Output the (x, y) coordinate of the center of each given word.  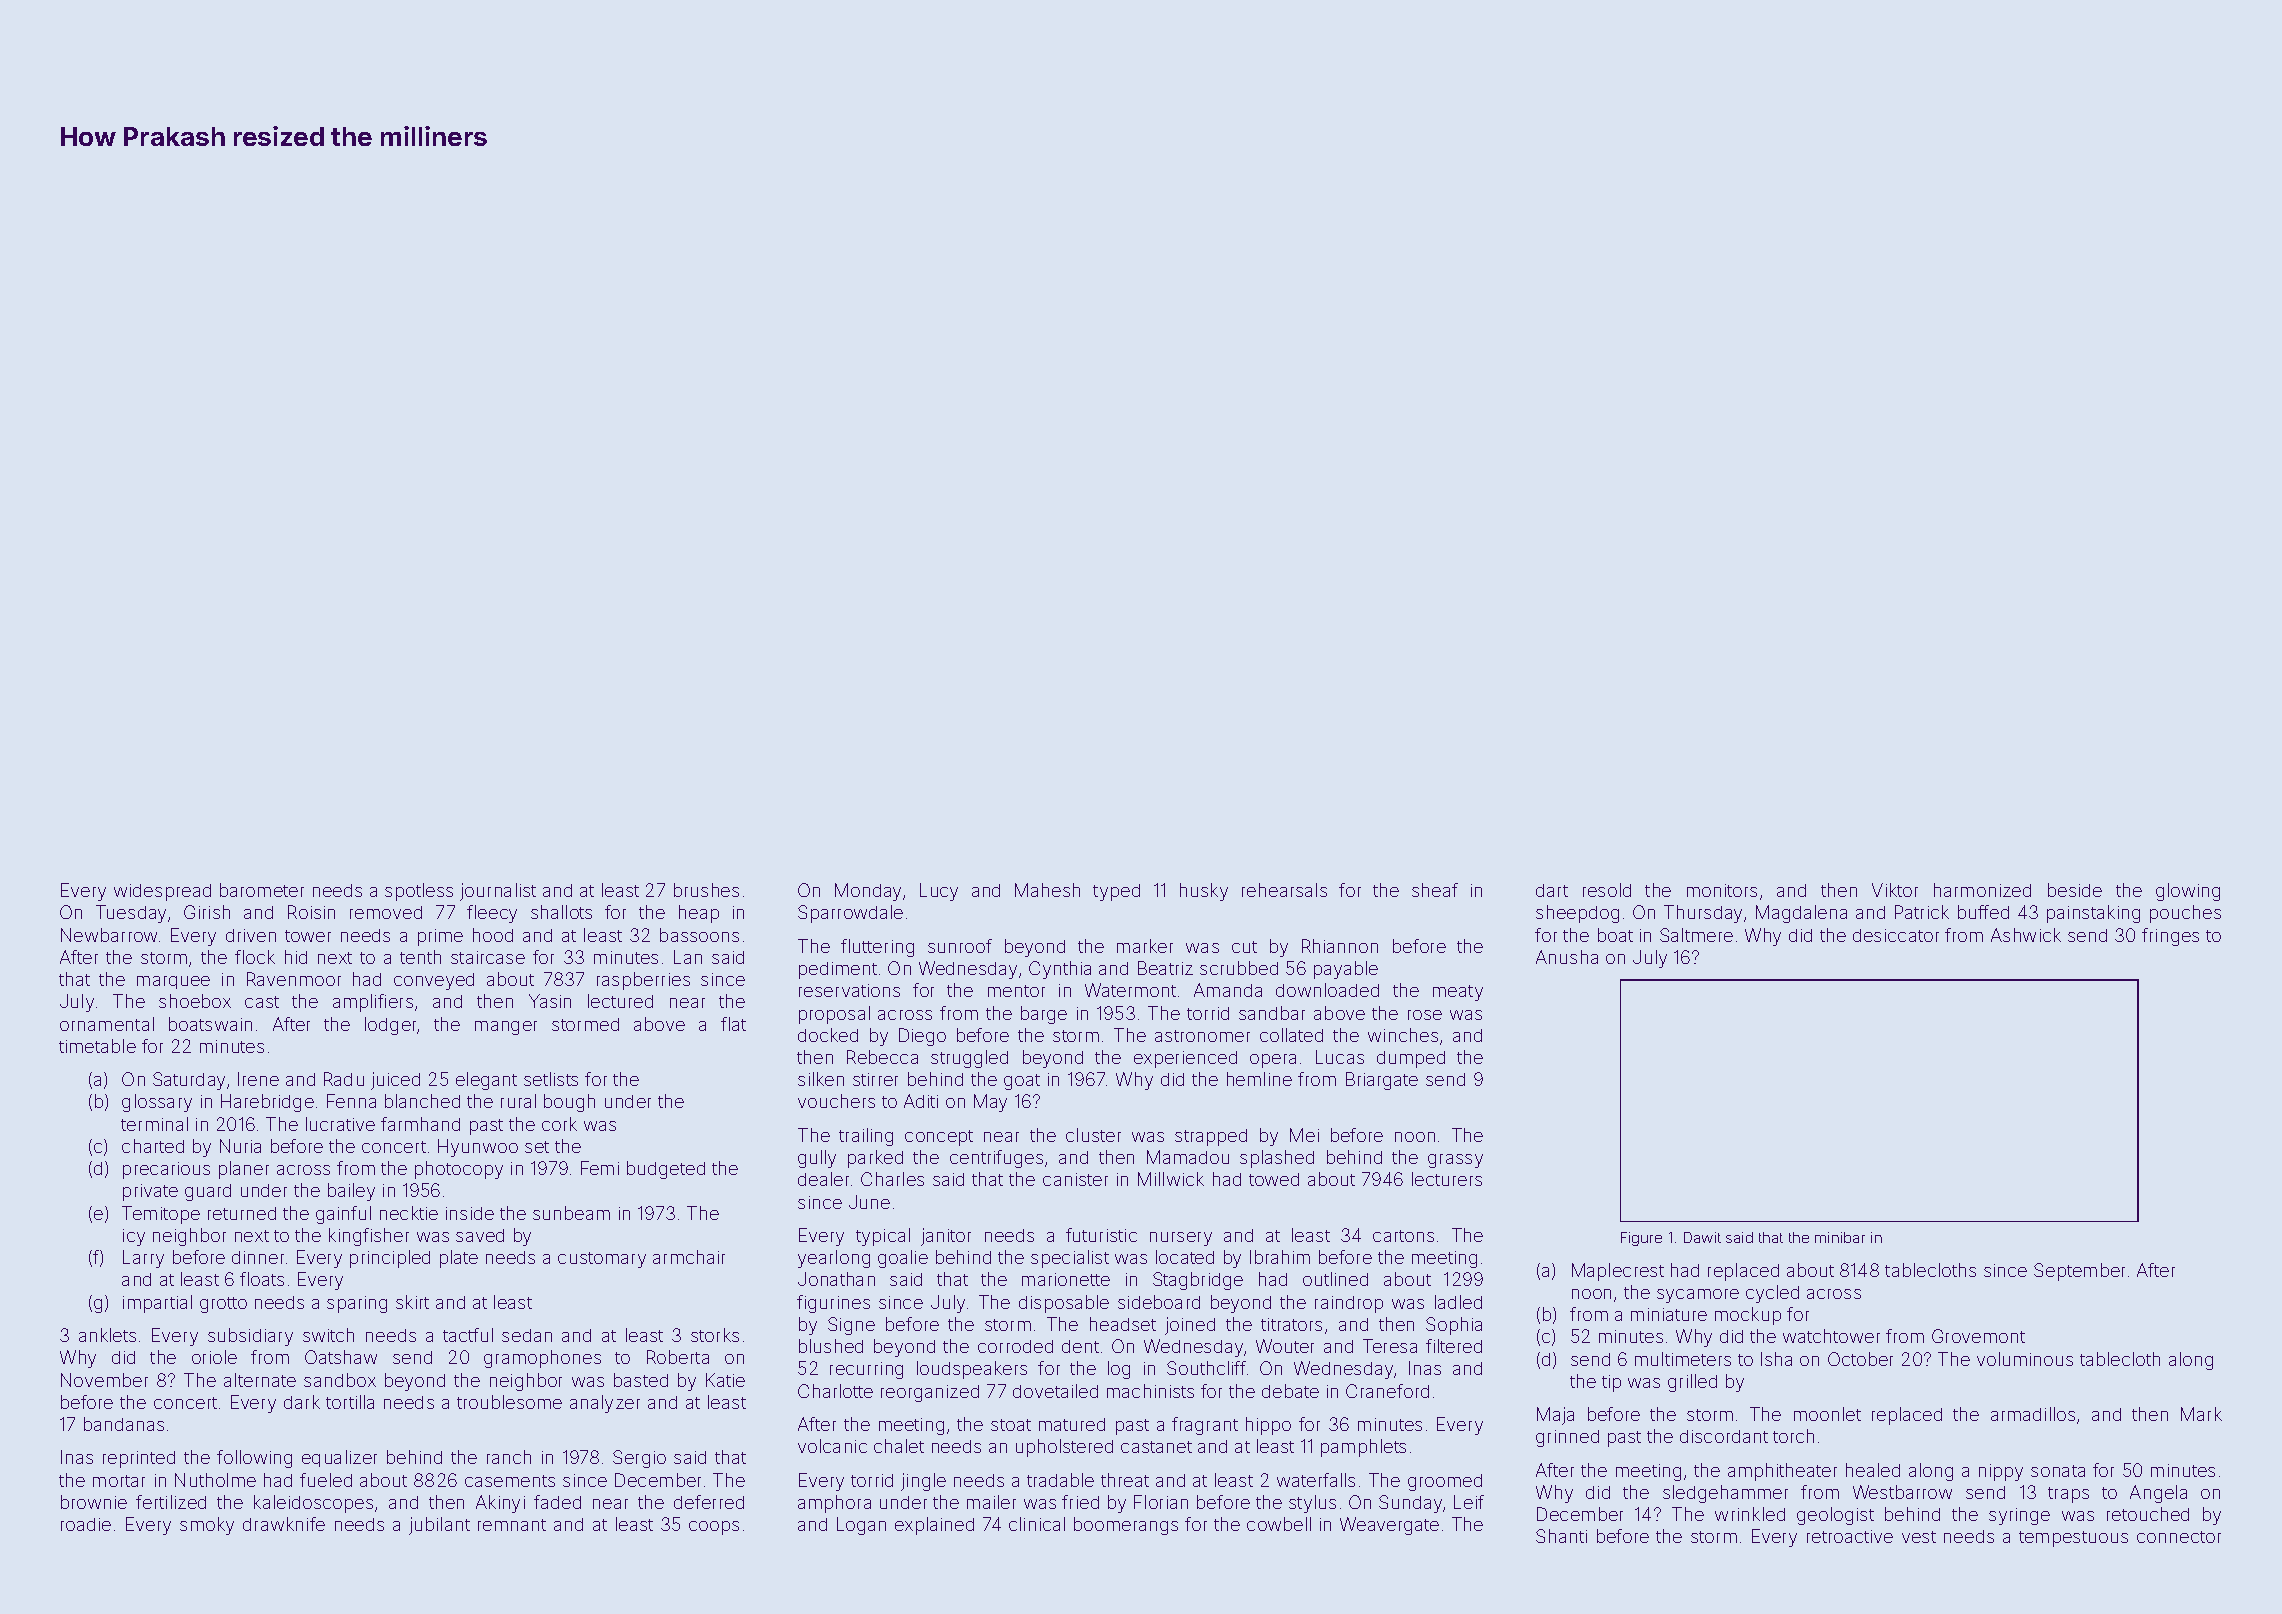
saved (480, 1235)
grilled (1692, 1383)
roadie (86, 1524)
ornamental (107, 1024)
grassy (1455, 1161)
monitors (1722, 890)
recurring (866, 1370)
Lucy (939, 892)
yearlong (834, 1259)
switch (328, 1335)
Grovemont (1978, 1336)
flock (255, 957)
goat (1022, 1082)
